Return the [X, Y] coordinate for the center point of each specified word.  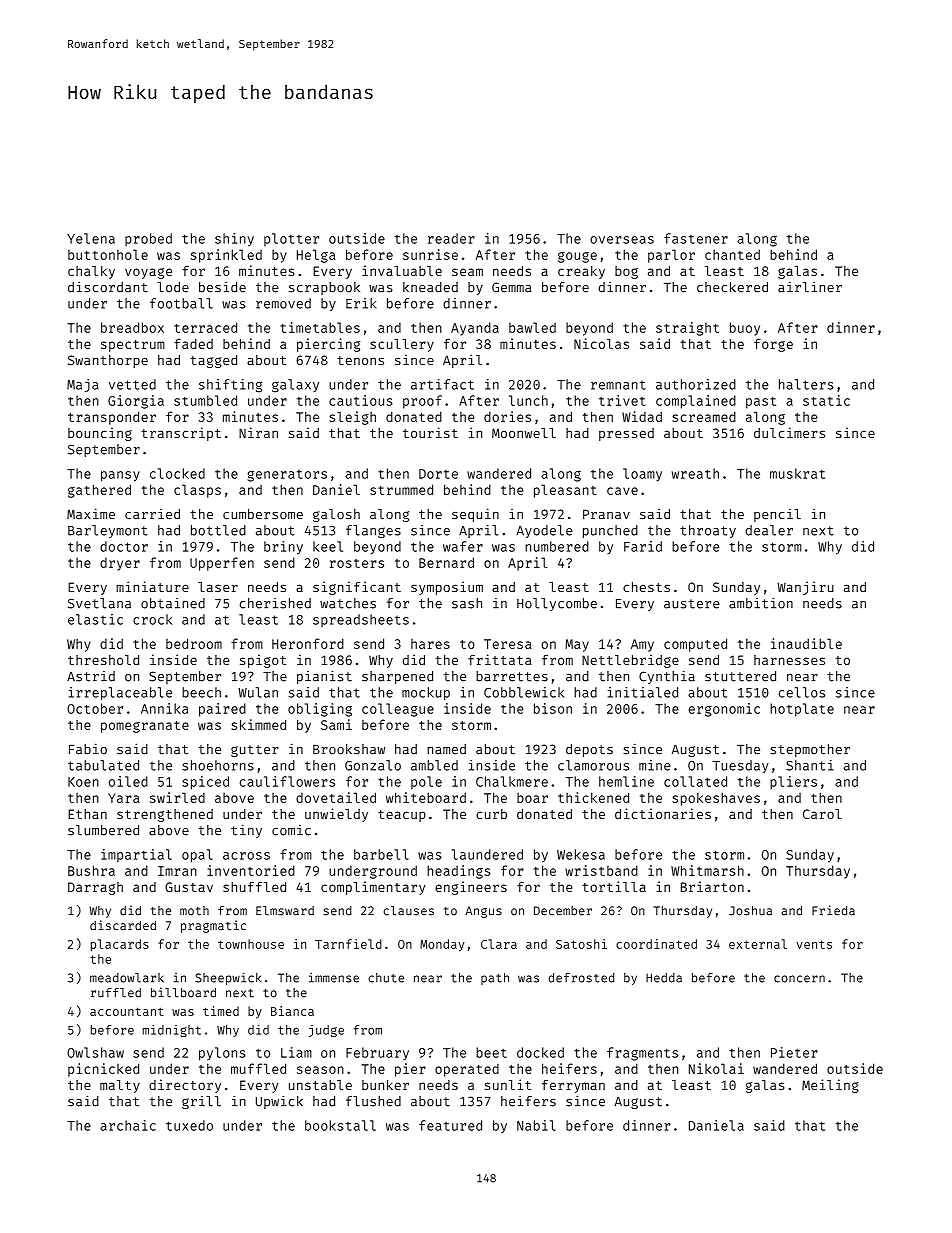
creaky [581, 272]
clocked [177, 473]
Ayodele [544, 531]
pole [426, 783]
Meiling [830, 1086]
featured [450, 1125]
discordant [108, 287]
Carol [822, 814]
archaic [128, 1125]
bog [626, 272]
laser [218, 587]
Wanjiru [805, 588]
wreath [695, 473]
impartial [136, 855]
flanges [373, 531]
